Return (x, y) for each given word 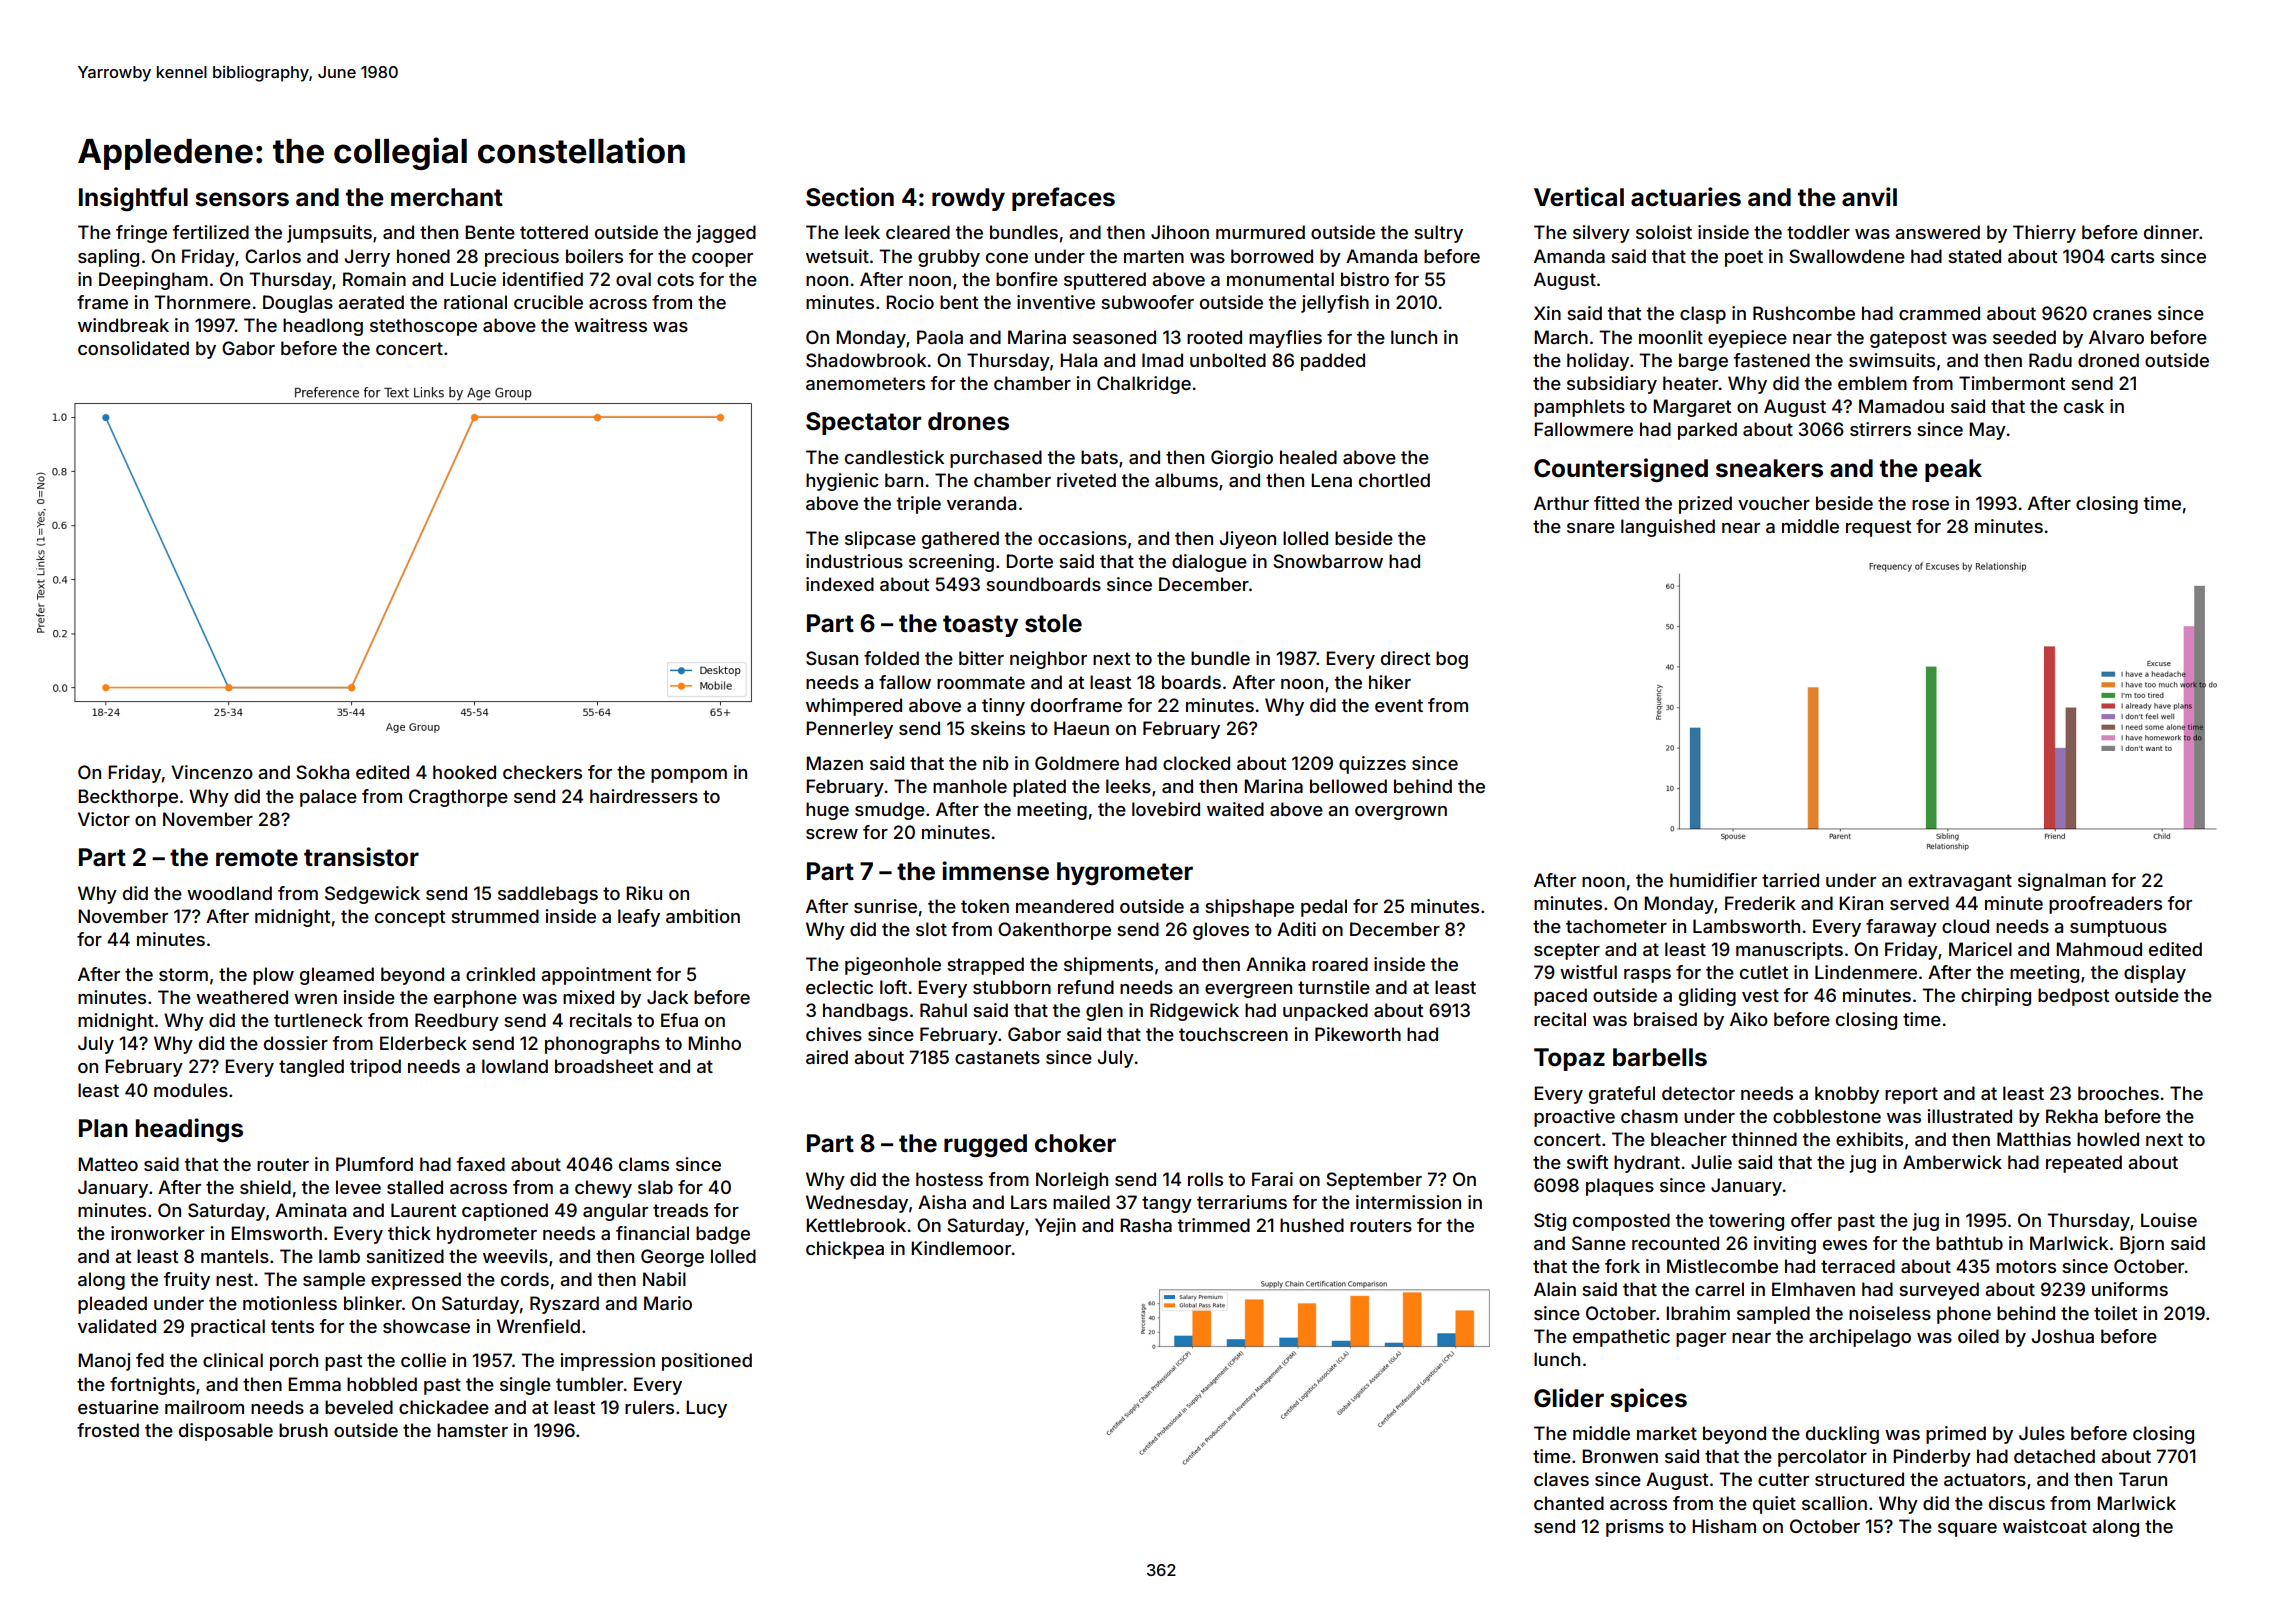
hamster (472, 1430)
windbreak (123, 325)
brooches (2118, 1093)
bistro (1365, 279)
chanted (1569, 1503)
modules (191, 1090)
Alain (1555, 1289)
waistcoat (2045, 1526)
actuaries (1686, 197)
